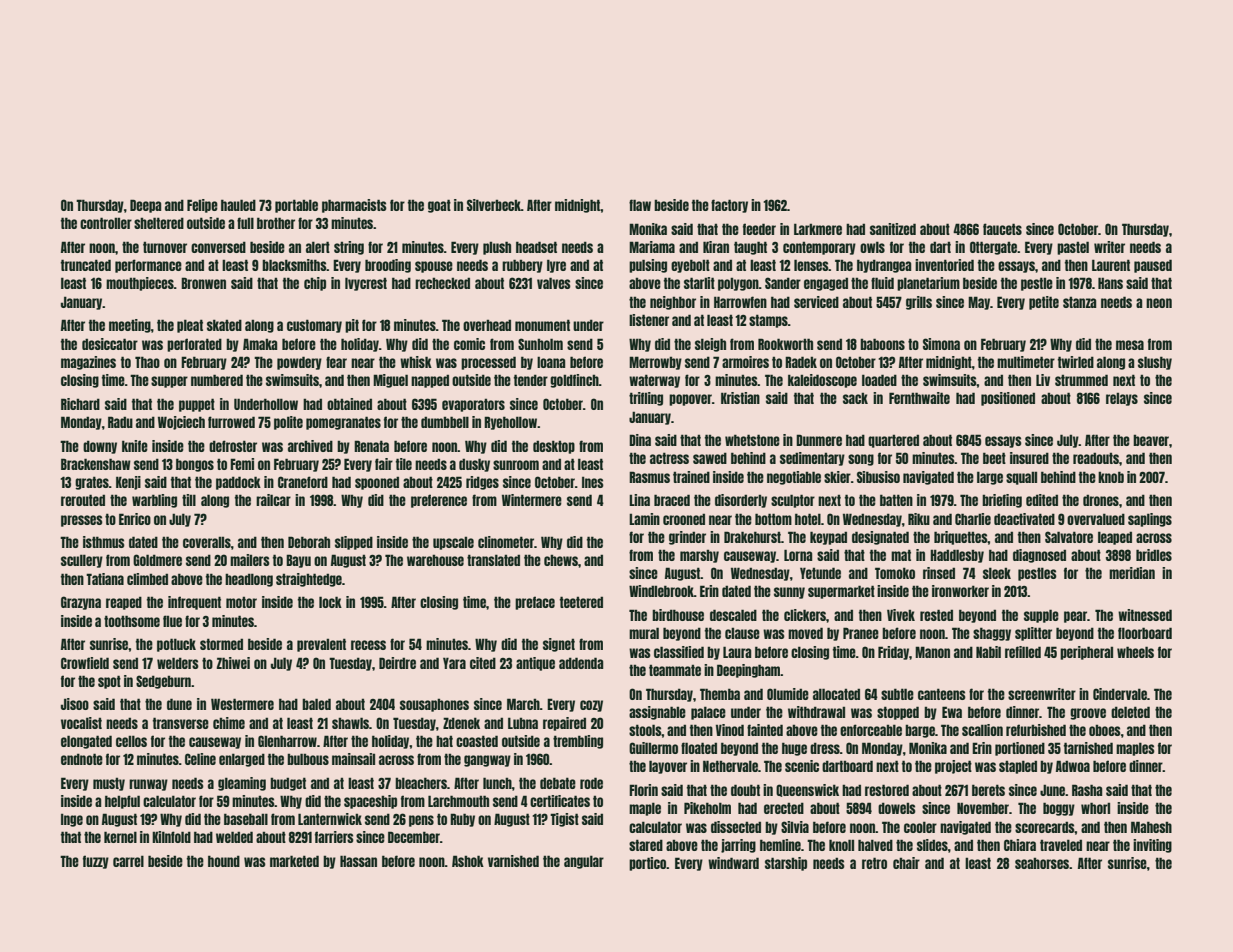 The height and width of the screenshot is (952, 1233). What do you see at coordinates (699, 556) in the screenshot?
I see `marshy` at bounding box center [699, 556].
